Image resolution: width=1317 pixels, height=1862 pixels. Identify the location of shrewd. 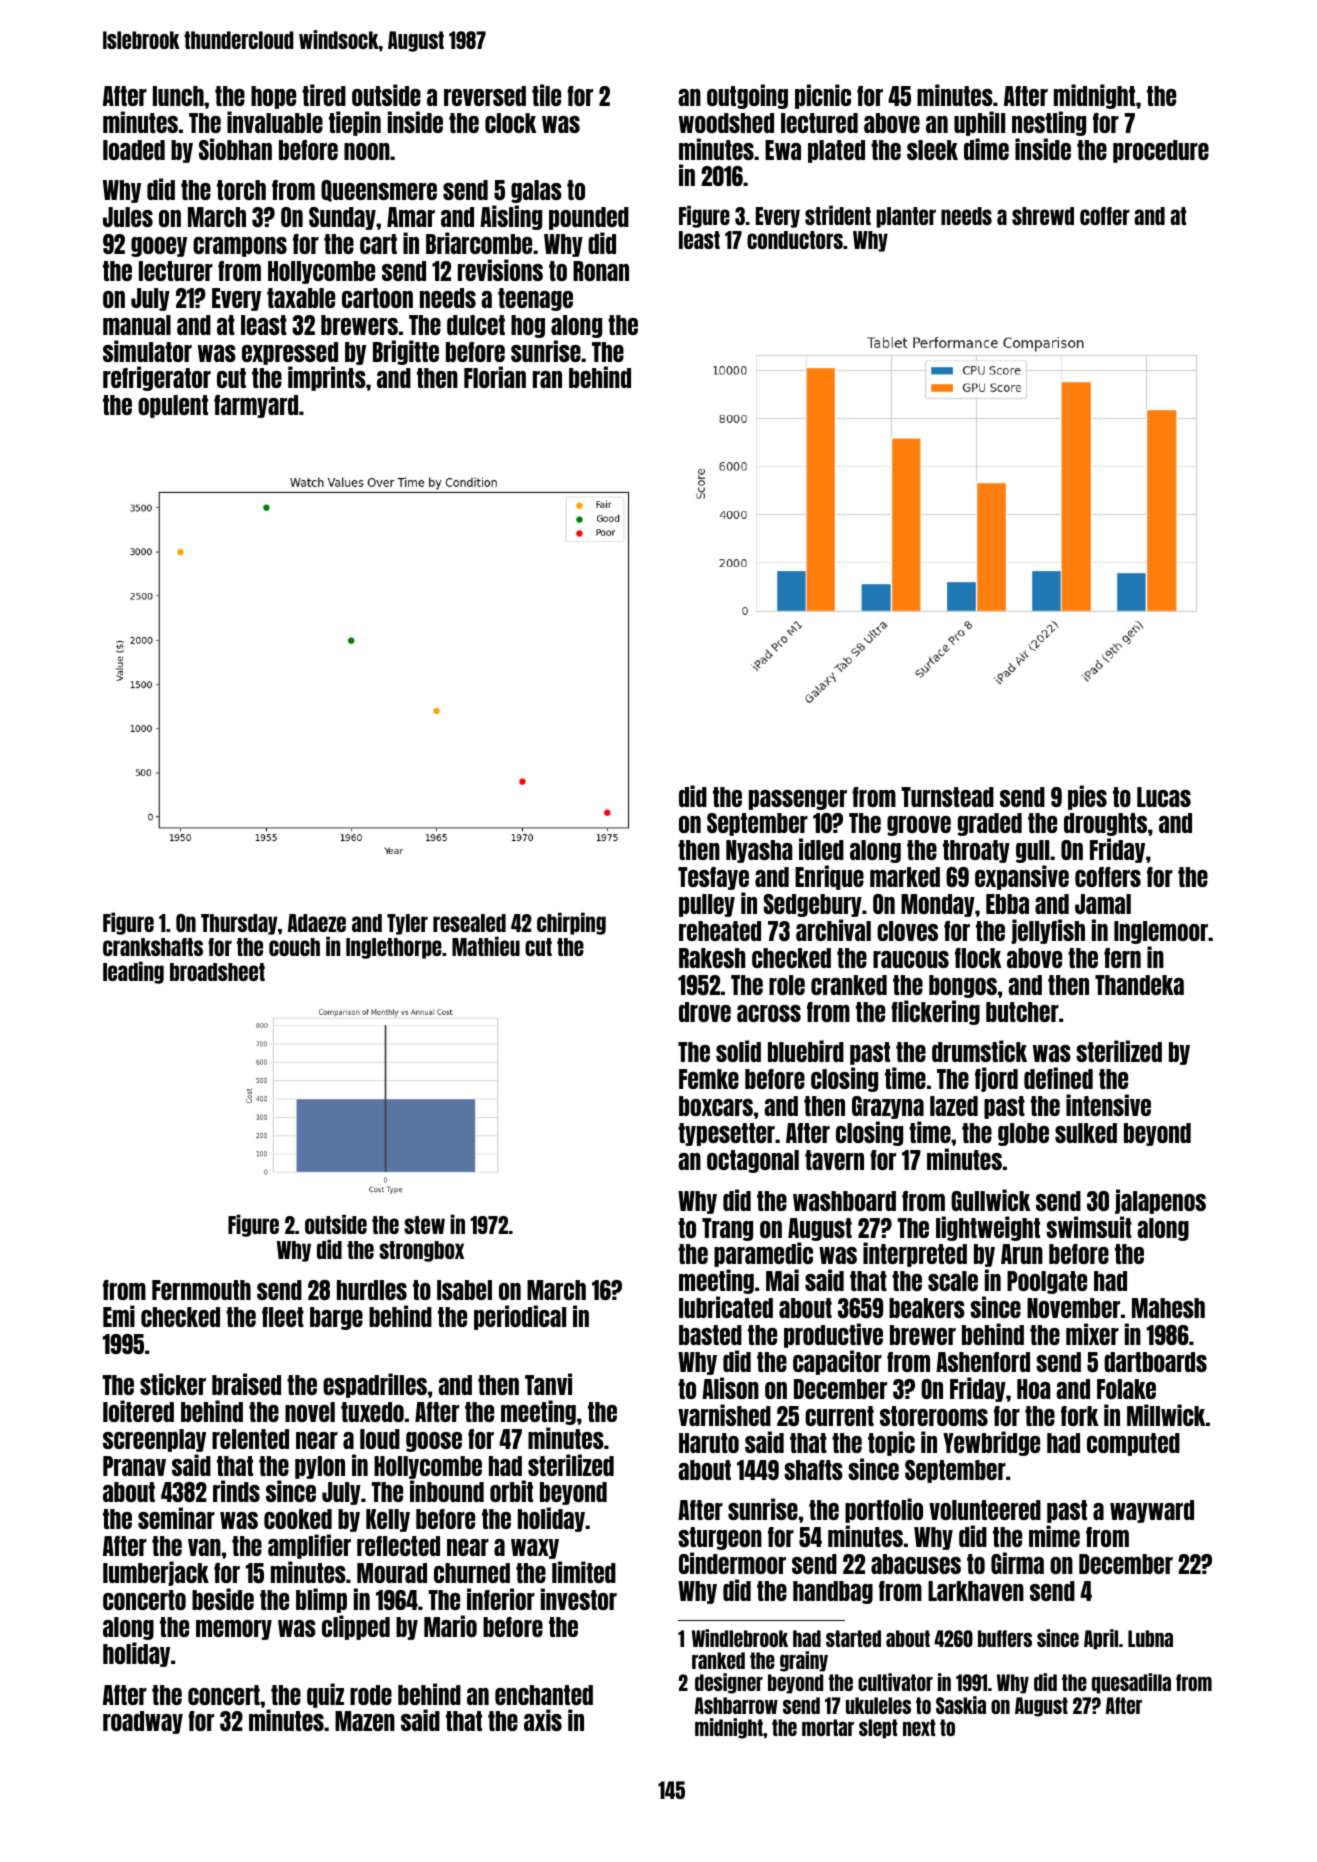
(1043, 216).
